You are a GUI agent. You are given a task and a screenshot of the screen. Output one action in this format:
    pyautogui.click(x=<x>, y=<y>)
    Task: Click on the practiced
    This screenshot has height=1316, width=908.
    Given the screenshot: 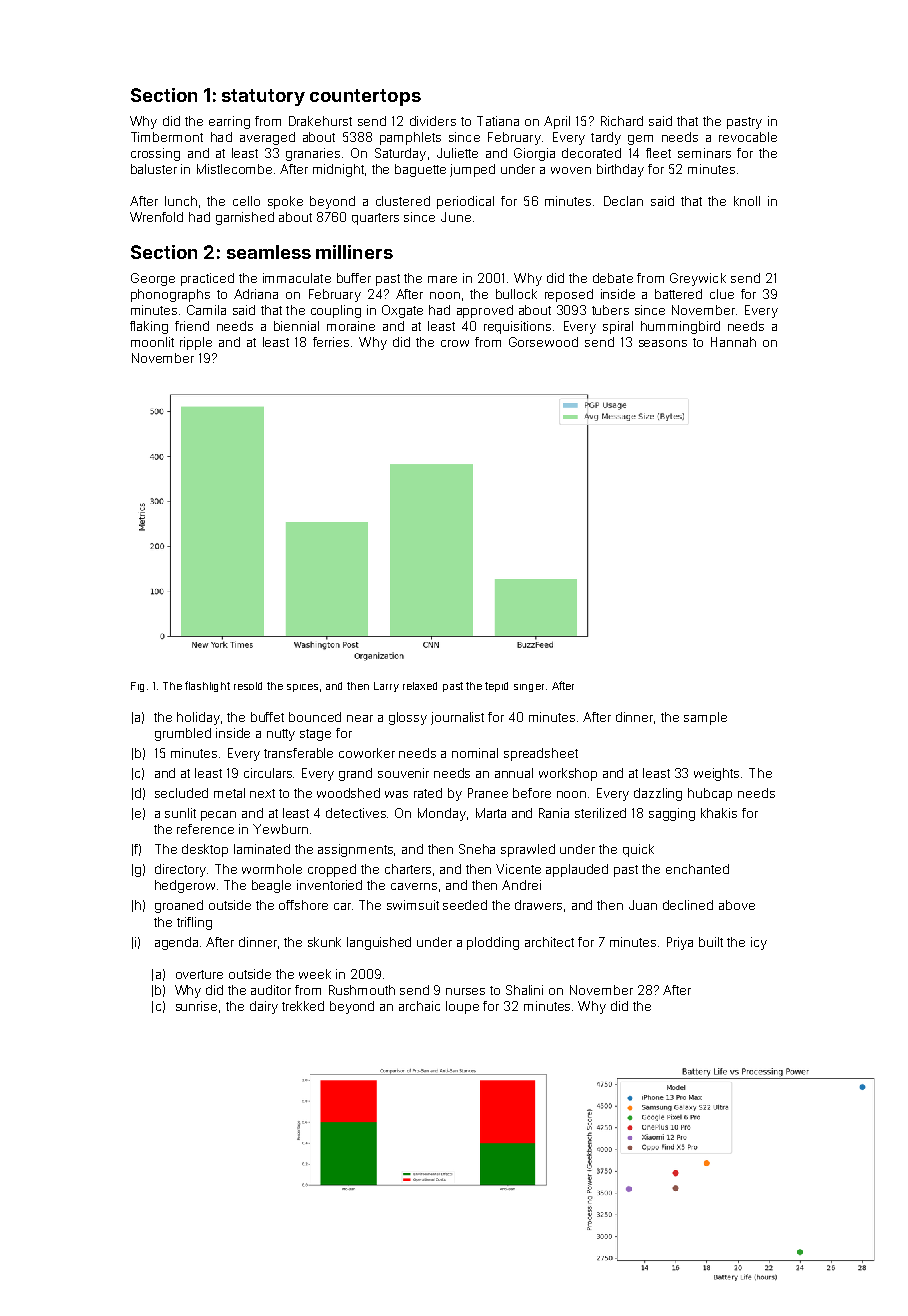 What is the action you would take?
    pyautogui.click(x=207, y=279)
